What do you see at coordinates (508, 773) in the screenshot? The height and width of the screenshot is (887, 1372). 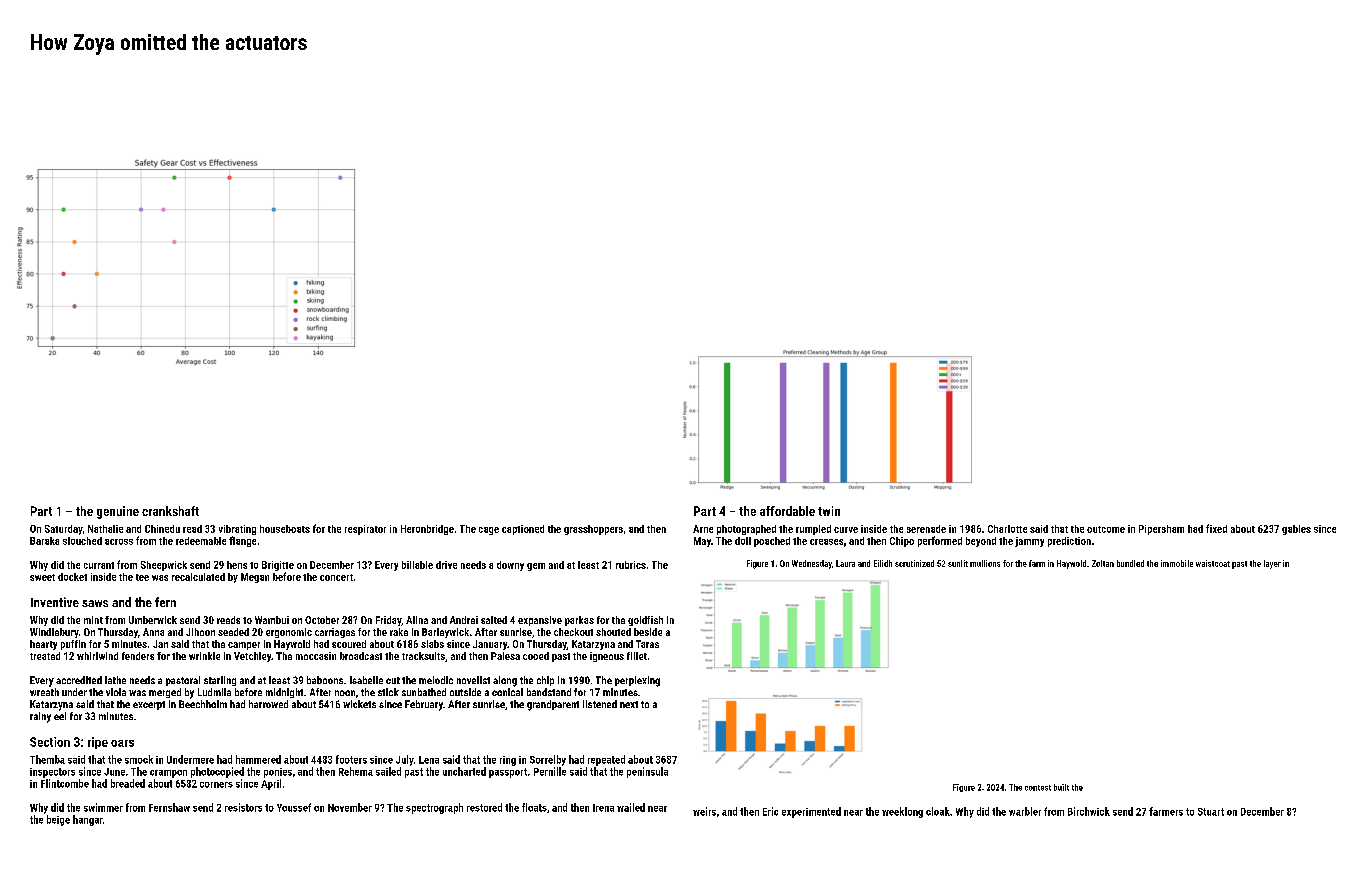 I see `passport` at bounding box center [508, 773].
